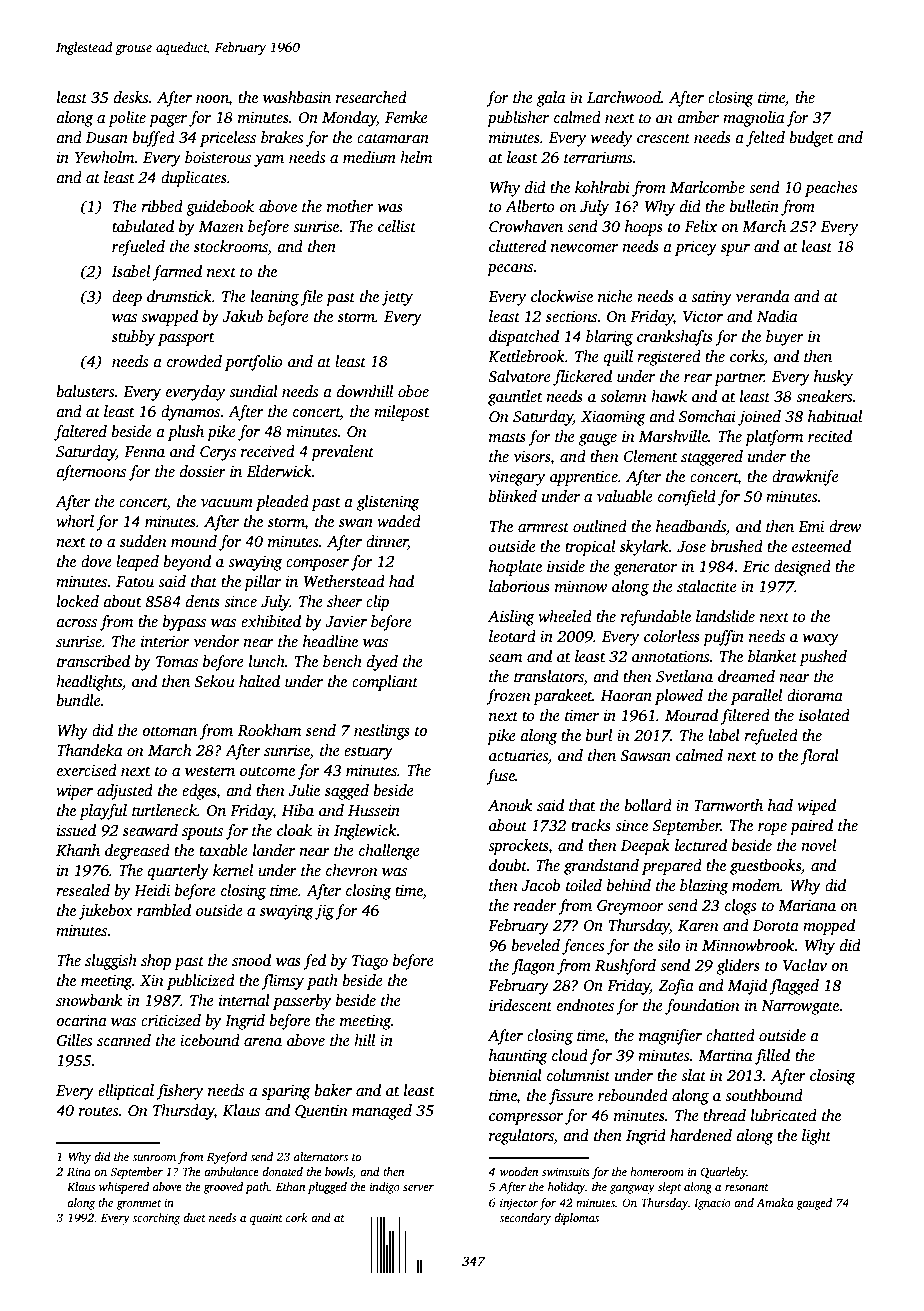 The image size is (924, 1311). Describe the element at coordinates (515, 1075) in the screenshot. I see `biennial` at that location.
